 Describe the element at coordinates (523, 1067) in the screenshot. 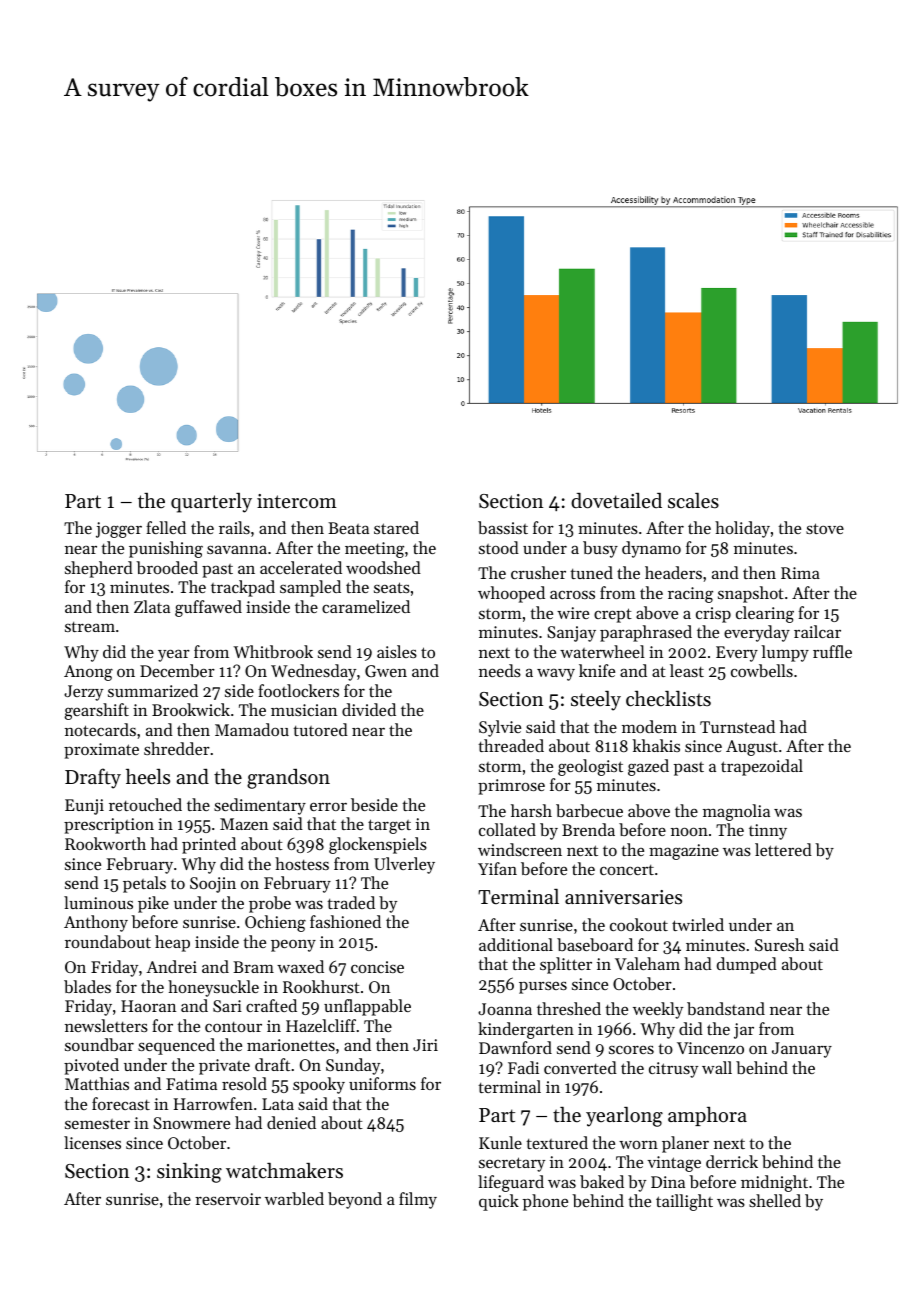

I see `Fadi` at that location.
